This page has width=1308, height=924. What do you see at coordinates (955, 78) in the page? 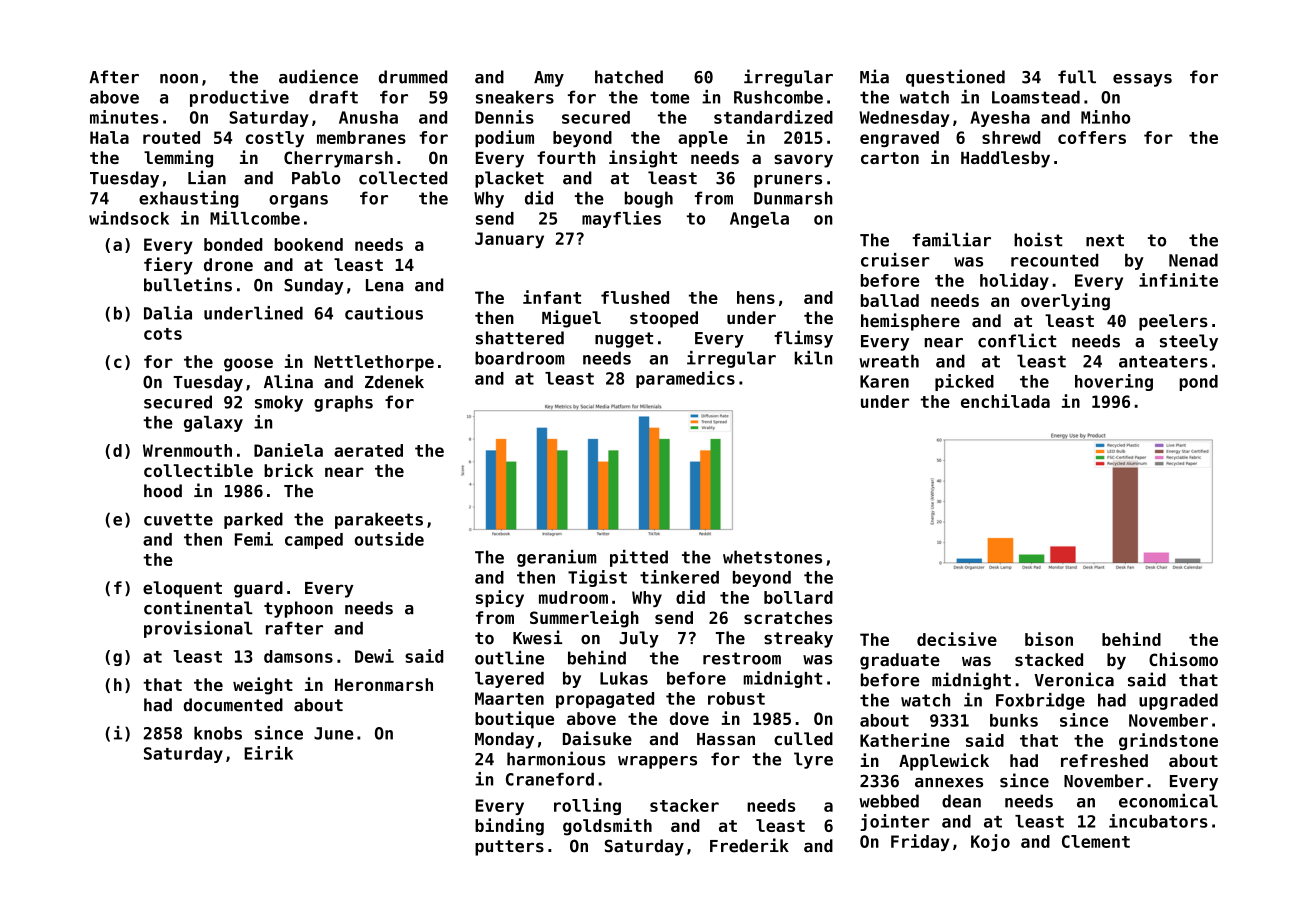
I see `questioned` at bounding box center [955, 78].
